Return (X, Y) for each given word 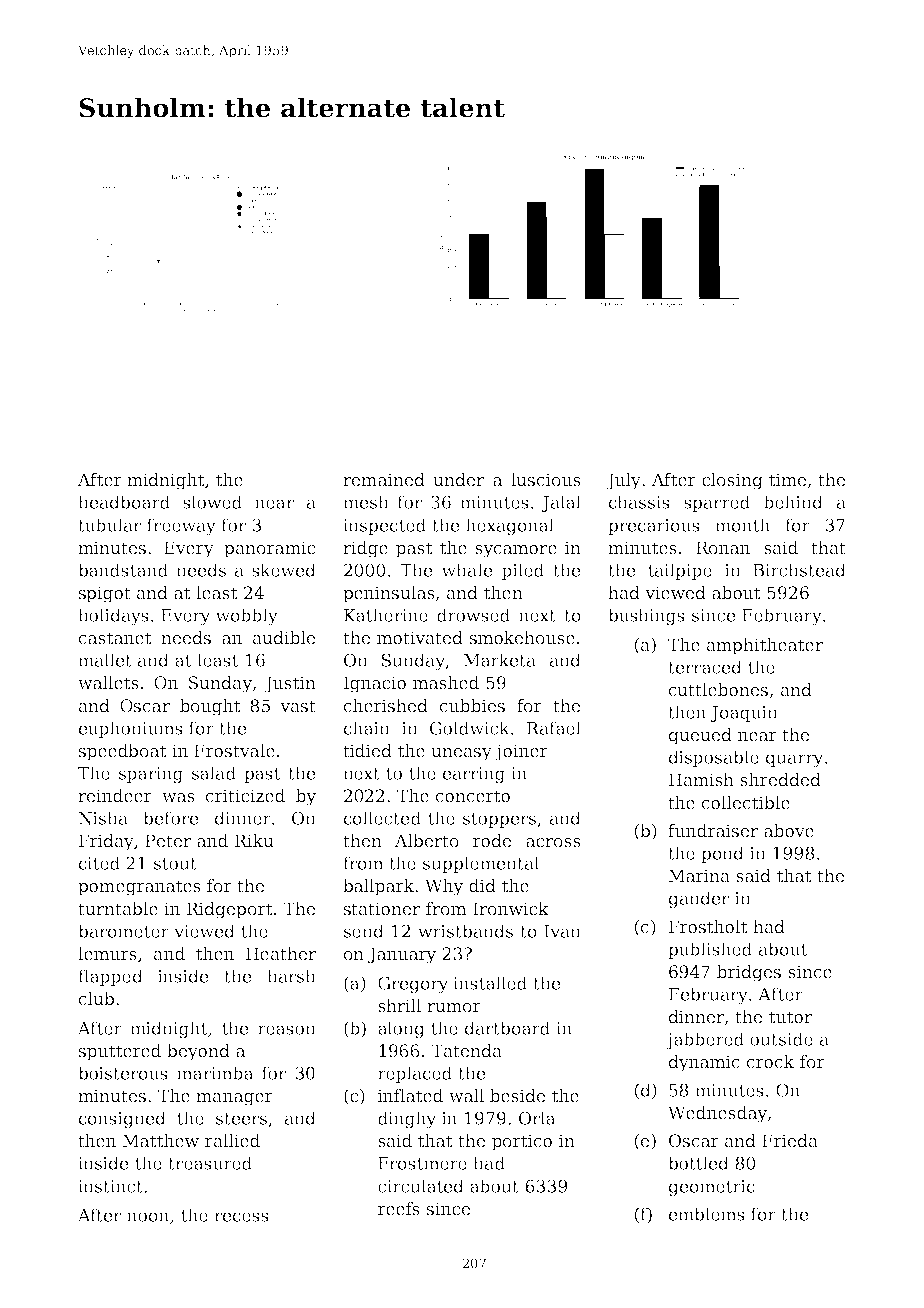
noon (148, 1217)
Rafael (554, 728)
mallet (105, 660)
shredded (780, 780)
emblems (707, 1214)
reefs (399, 1209)
